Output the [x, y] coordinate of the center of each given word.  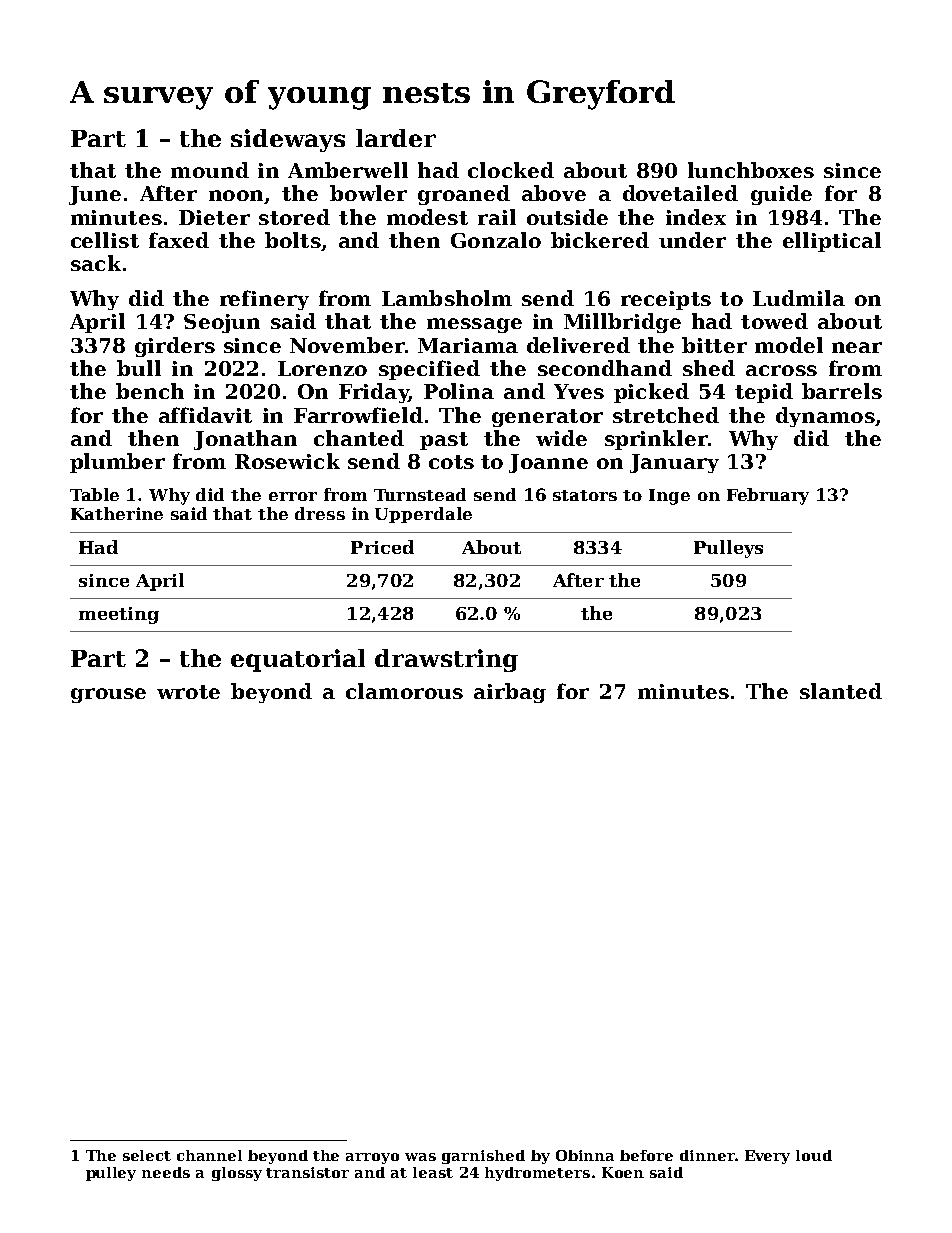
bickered [600, 240]
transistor [307, 1172]
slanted [841, 691]
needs [166, 1172]
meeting [119, 615]
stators [585, 495]
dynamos [825, 417]
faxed [179, 240]
